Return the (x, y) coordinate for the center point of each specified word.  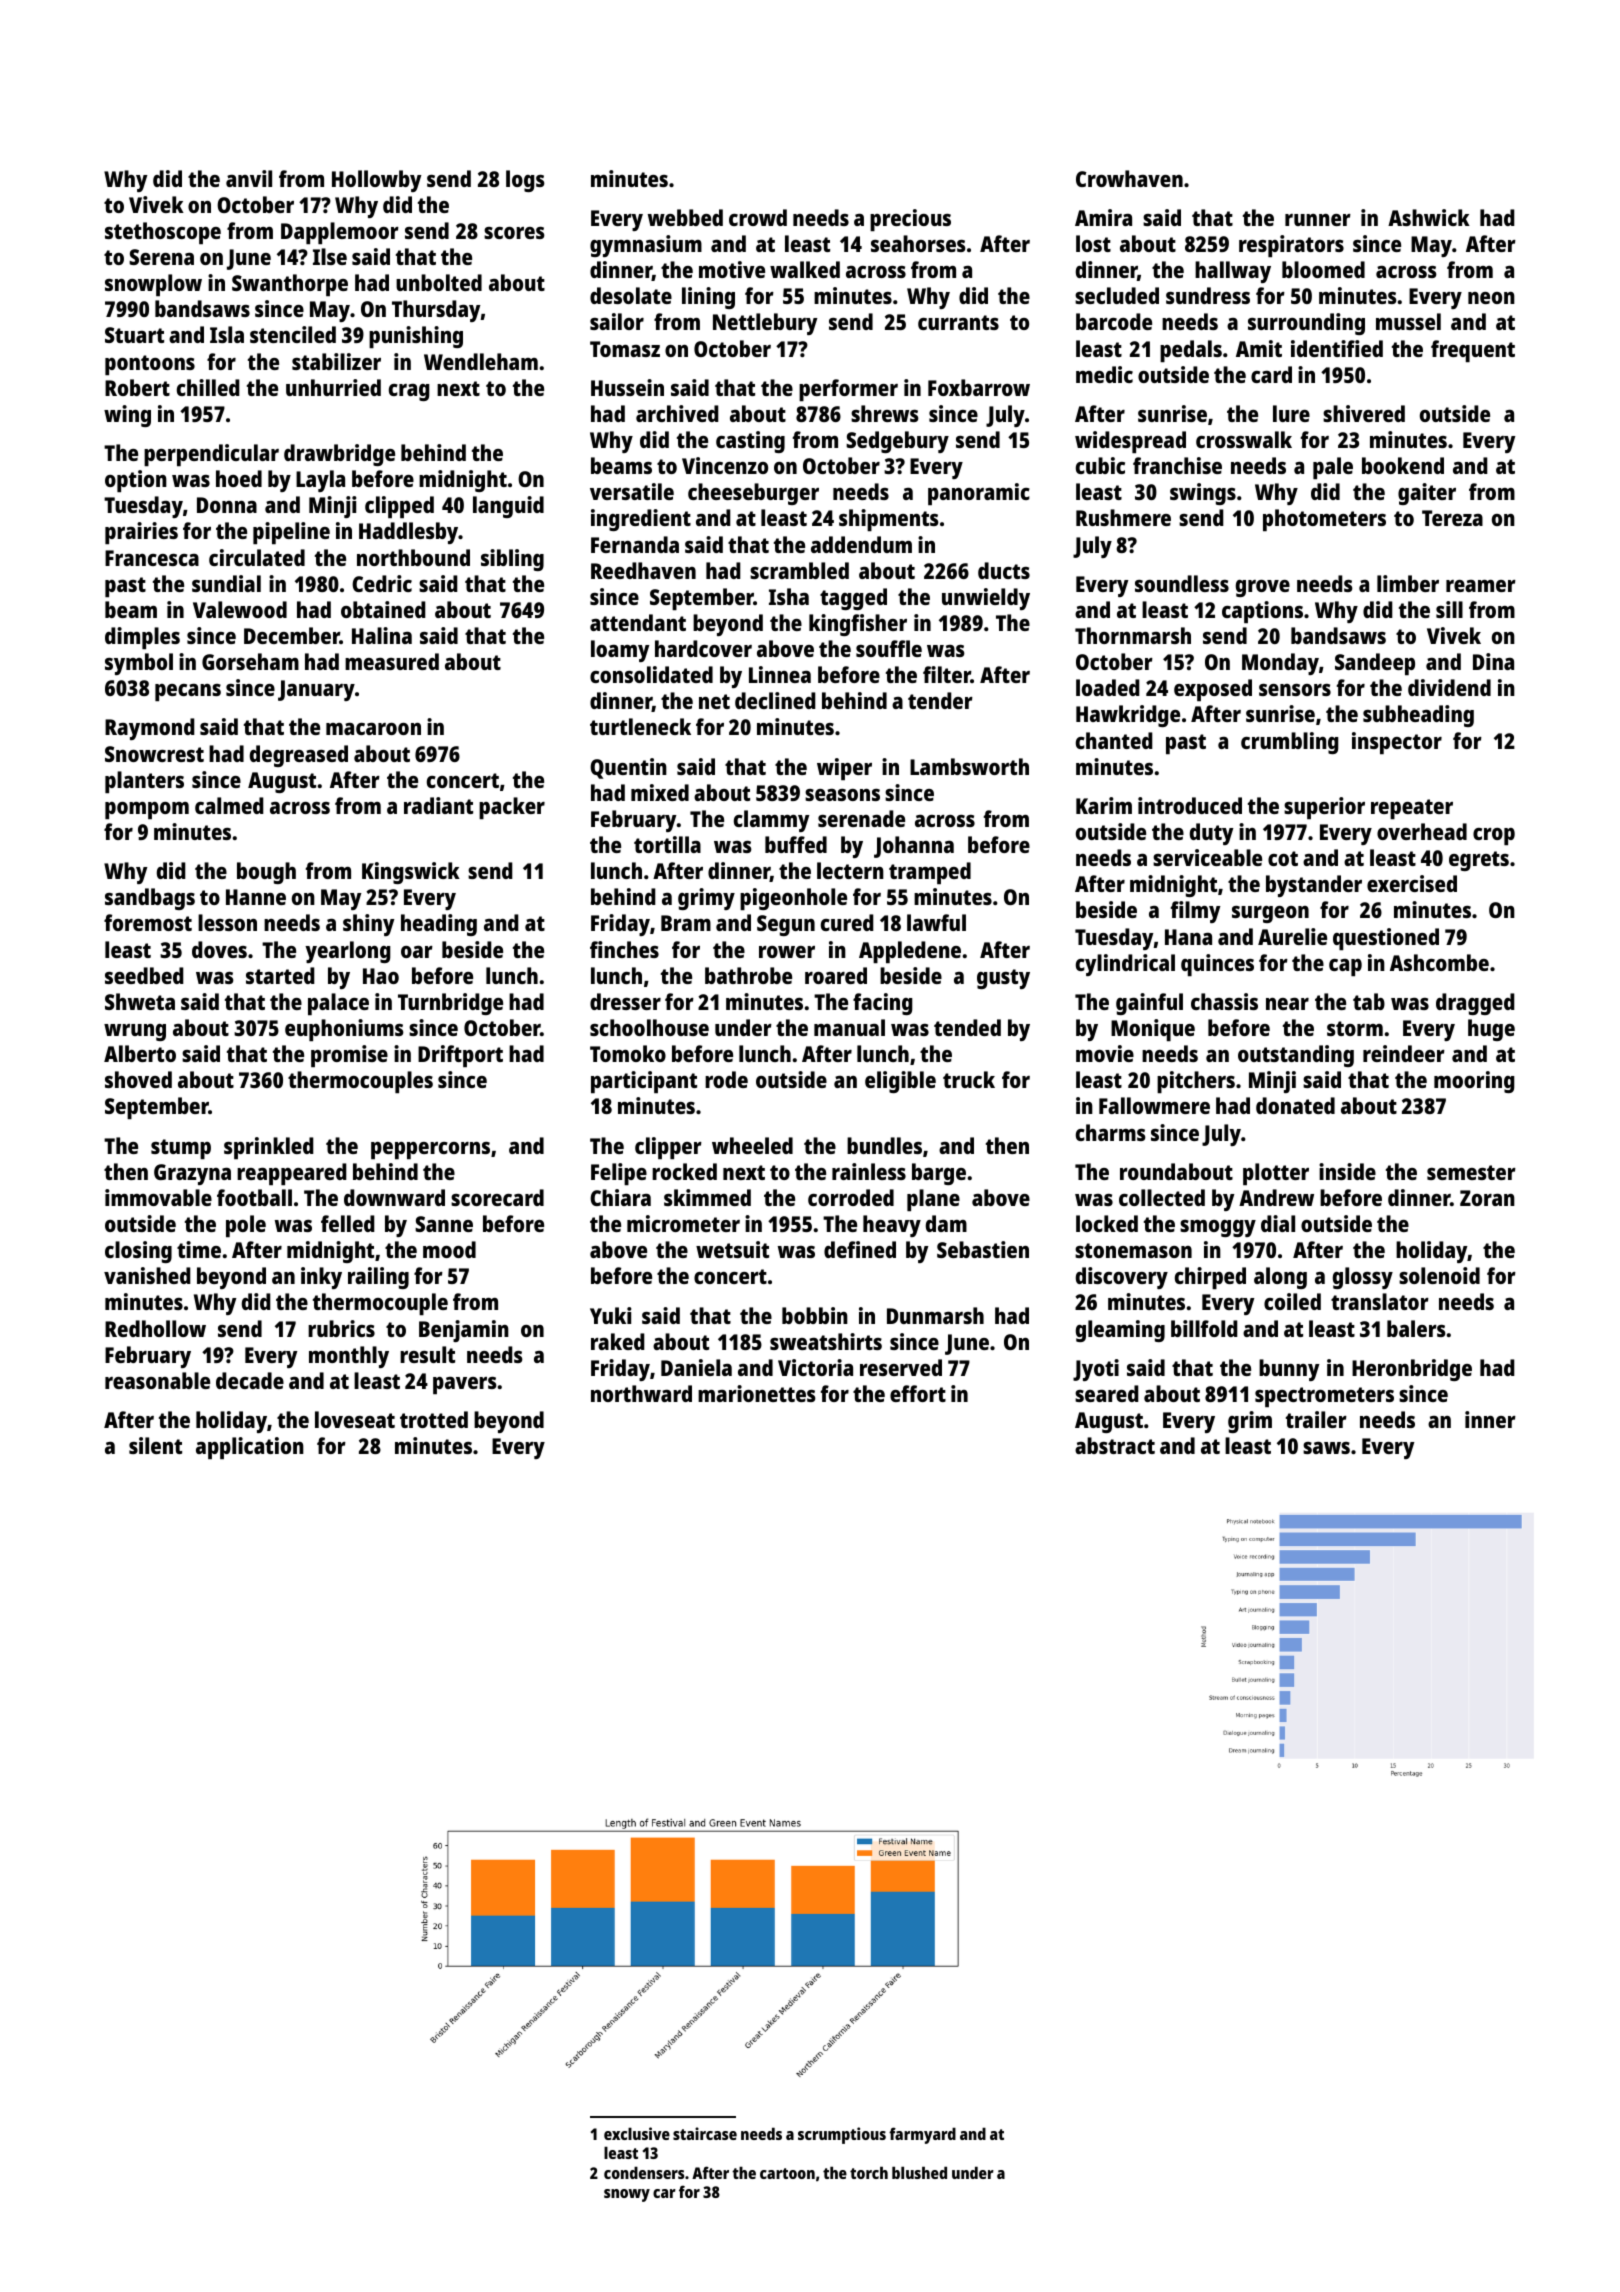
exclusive (637, 2133)
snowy (627, 2195)
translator (1380, 1301)
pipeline (291, 533)
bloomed (1323, 269)
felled (348, 1223)
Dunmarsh (935, 1315)
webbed (685, 217)
